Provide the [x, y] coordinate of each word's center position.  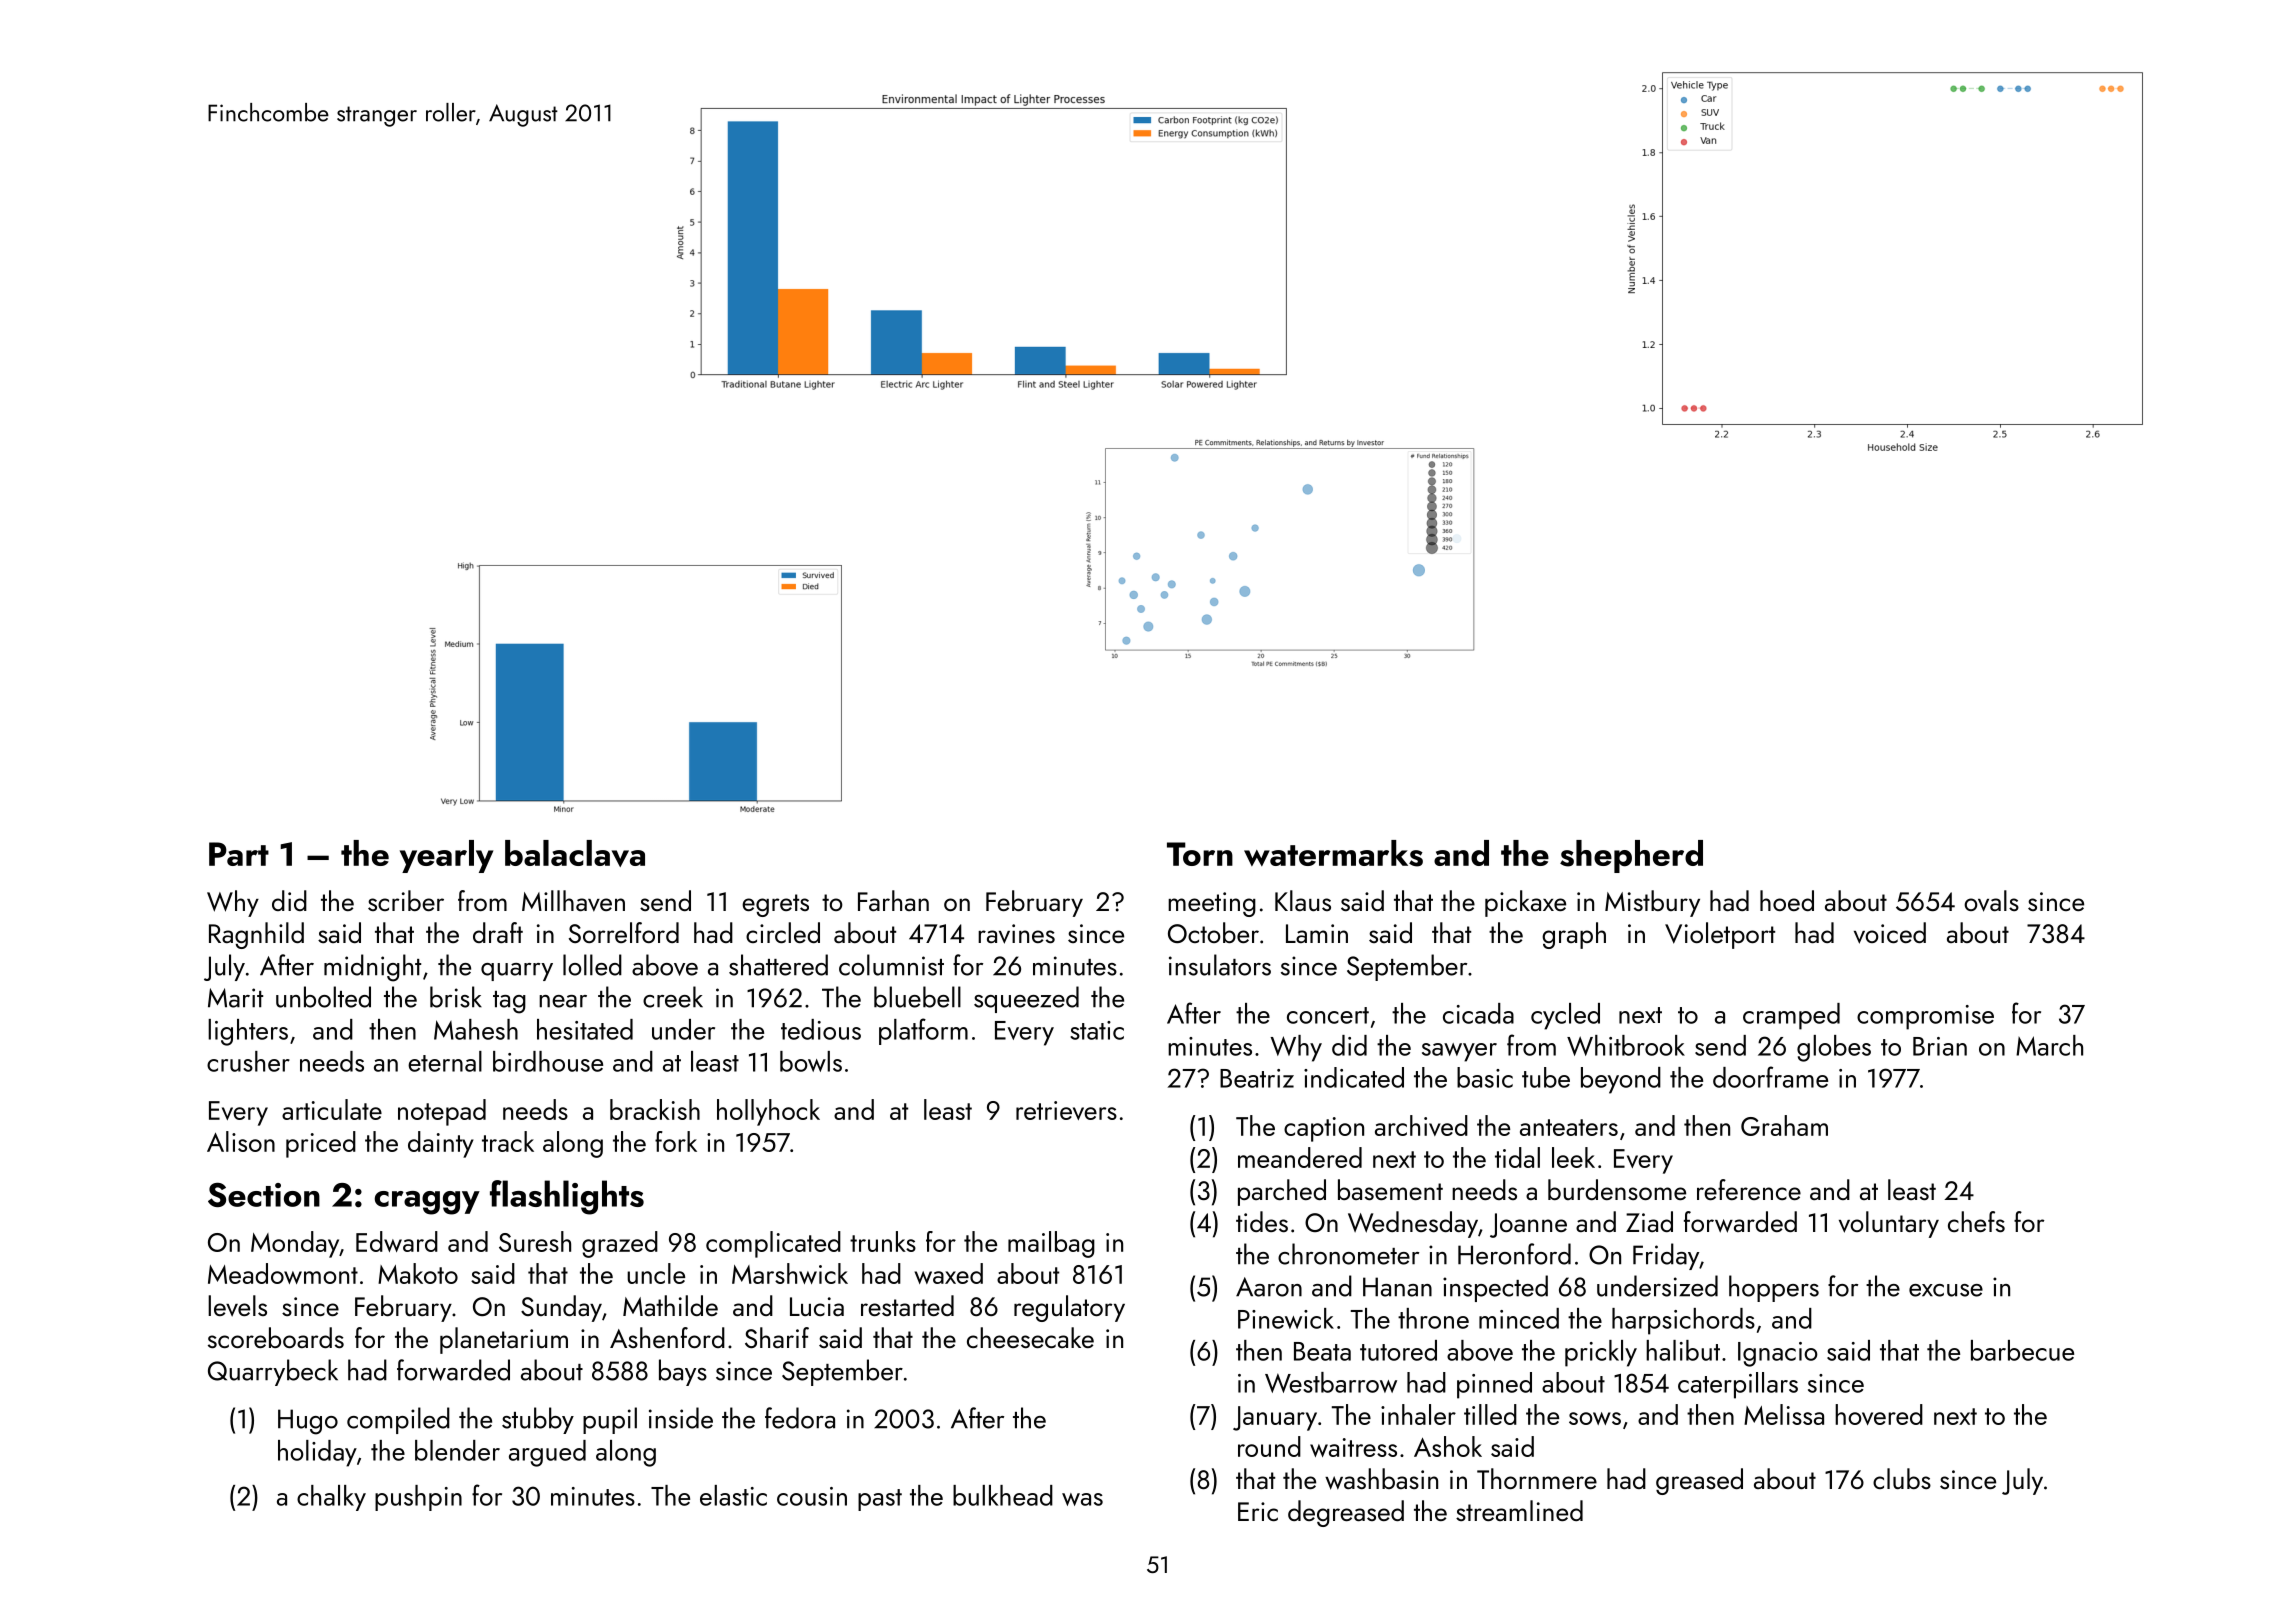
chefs [1976, 1221]
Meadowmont [283, 1273]
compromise [1925, 1017]
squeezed [1026, 999]
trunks [883, 1241]
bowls [811, 1061]
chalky [331, 1498]
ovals [1991, 901]
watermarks [1333, 853]
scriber [406, 900]
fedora [800, 1418]
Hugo [308, 1422]
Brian [1940, 1046]
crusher [248, 1061]
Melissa [1784, 1414]
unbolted [323, 997]
